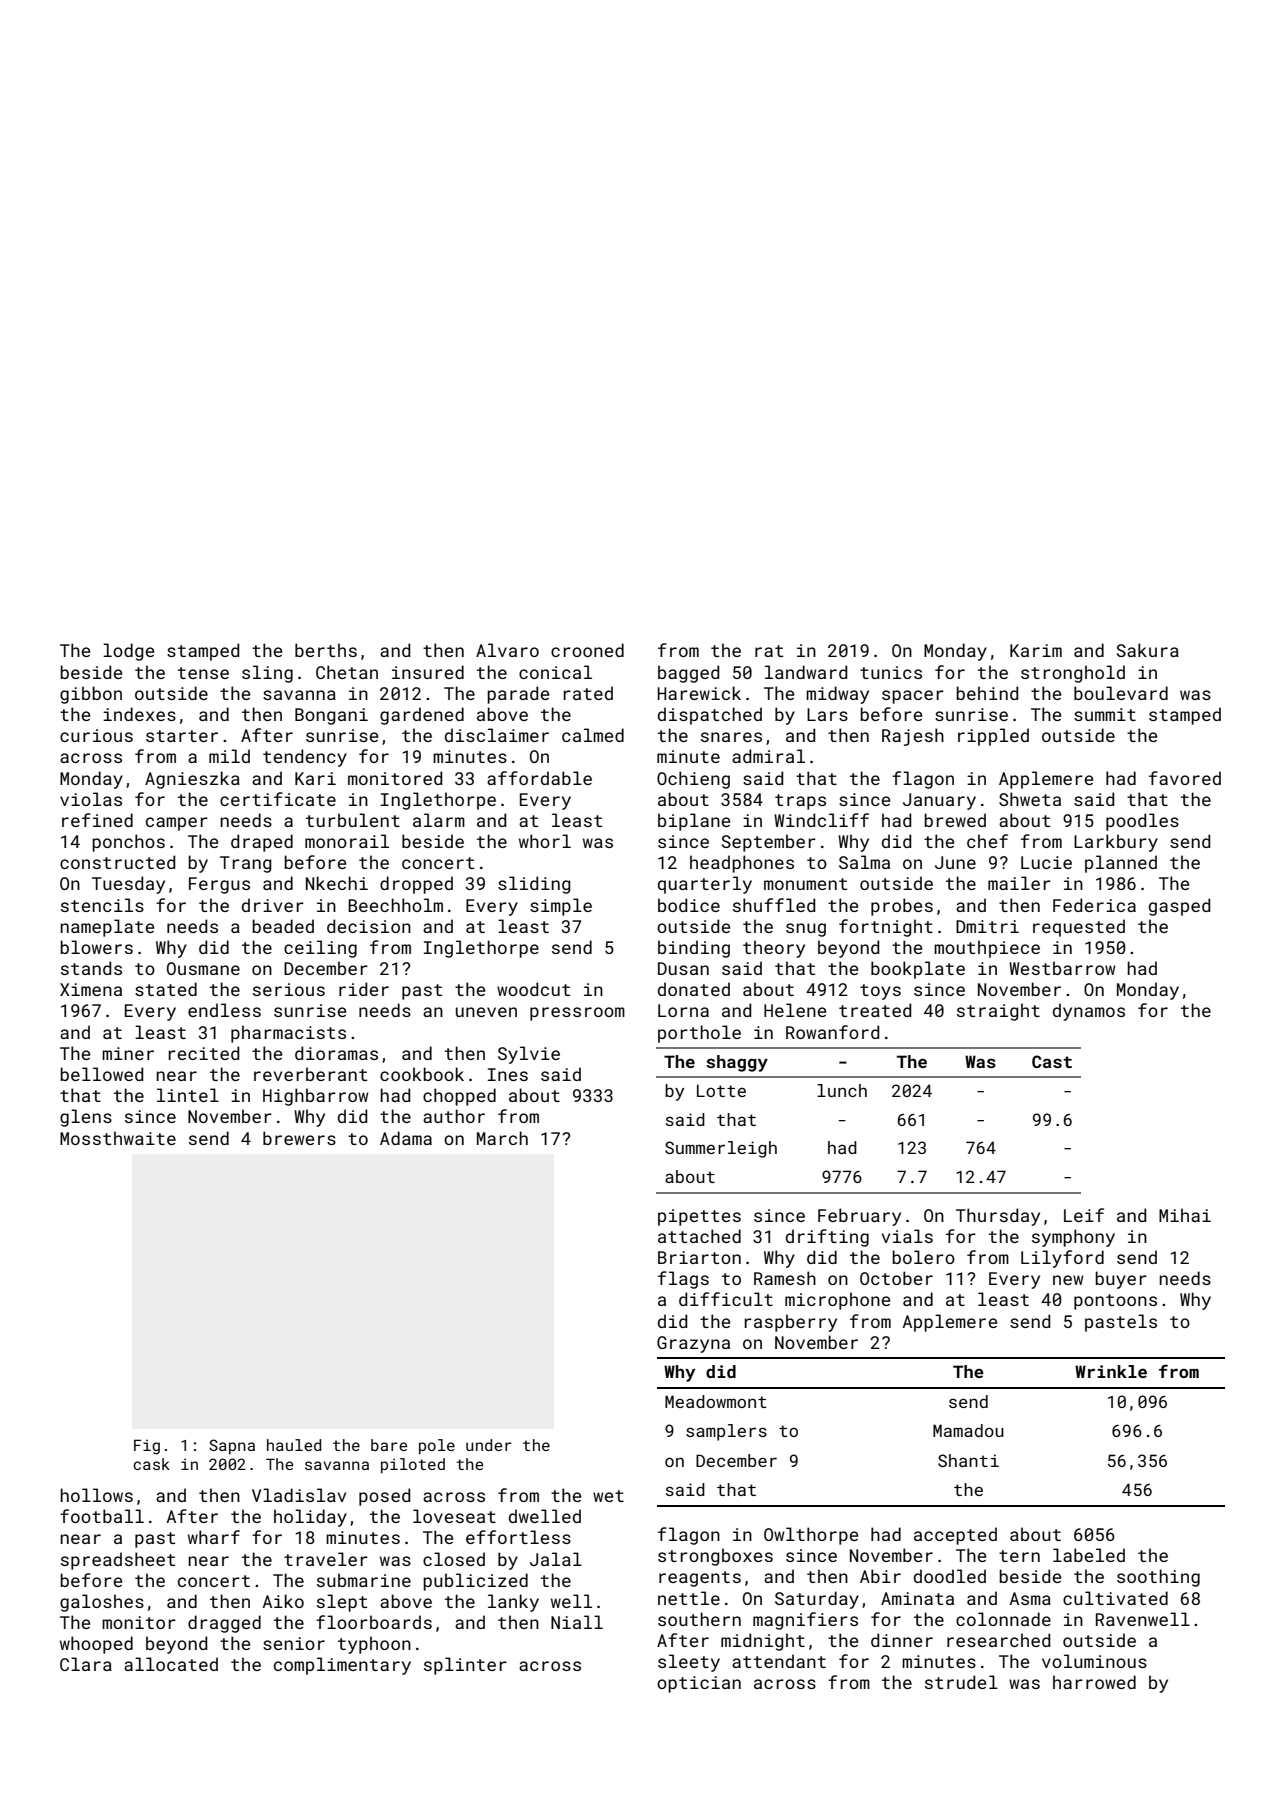 Image resolution: width=1284 pixels, height=1816 pixels. Describe the element at coordinates (721, 1090) in the page. I see `Lotte` at that location.
